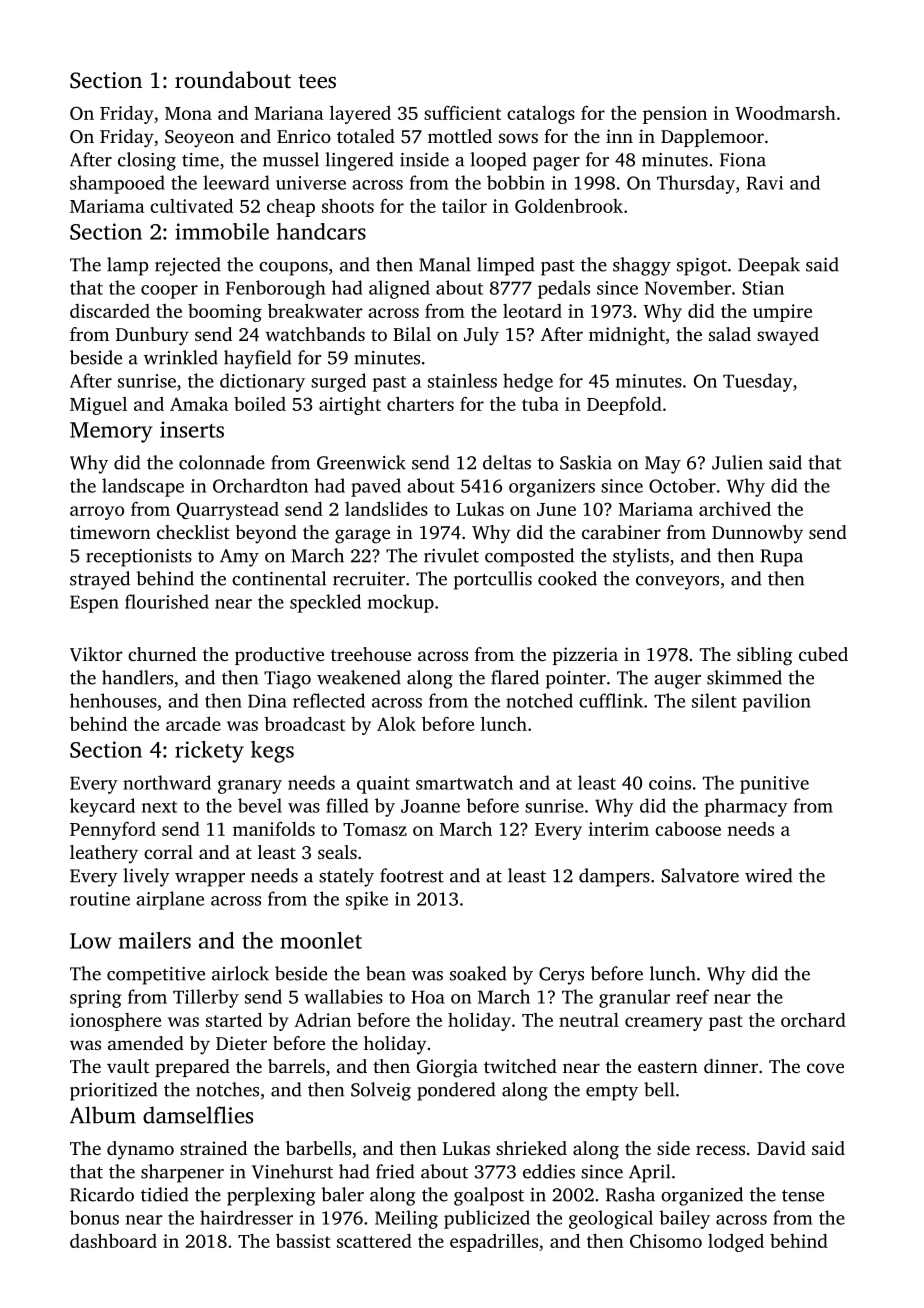  What do you see at coordinates (262, 382) in the screenshot?
I see `dictionary` at bounding box center [262, 382].
